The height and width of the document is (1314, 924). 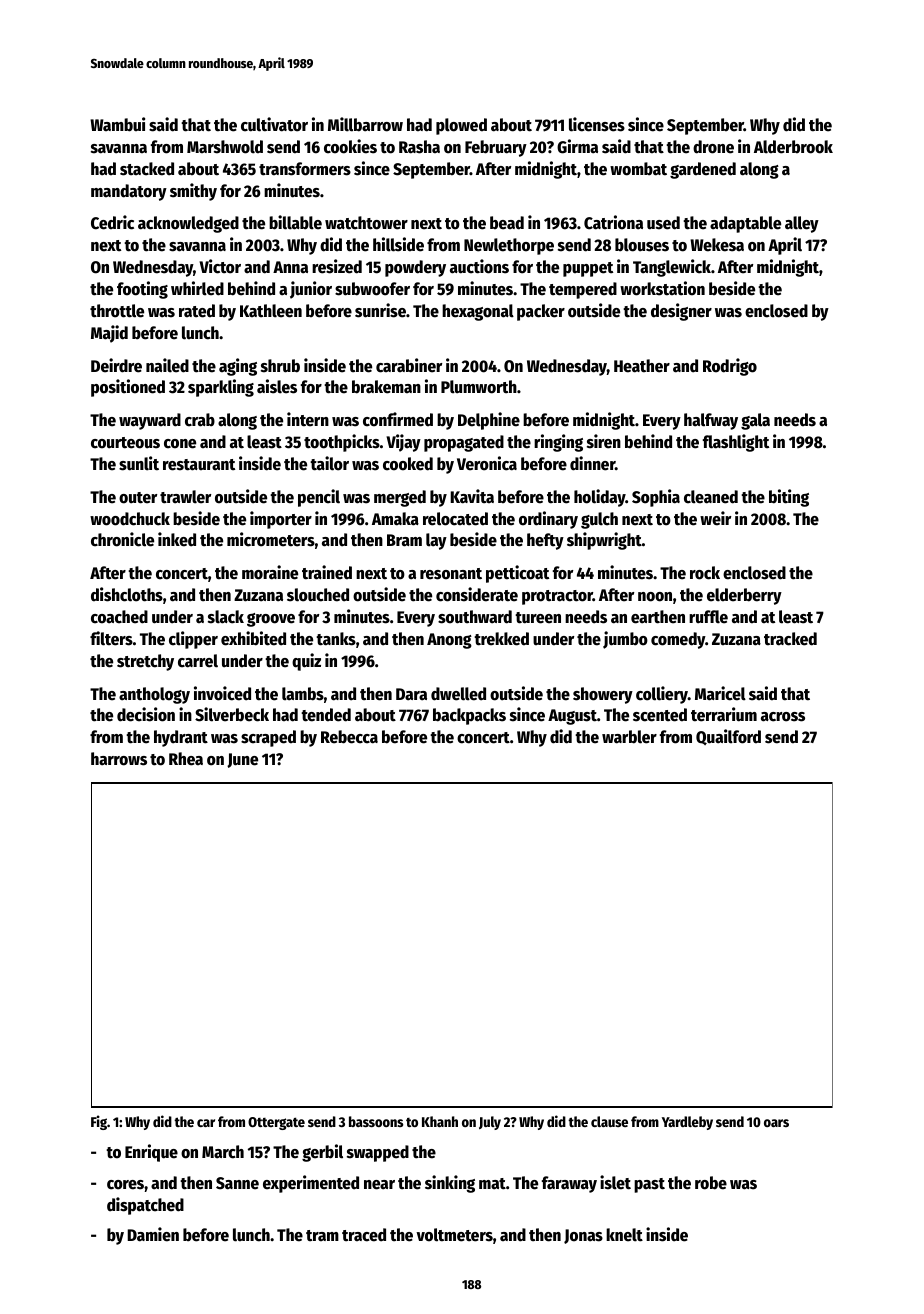 What do you see at coordinates (177, 539) in the document?
I see `inked` at bounding box center [177, 539].
